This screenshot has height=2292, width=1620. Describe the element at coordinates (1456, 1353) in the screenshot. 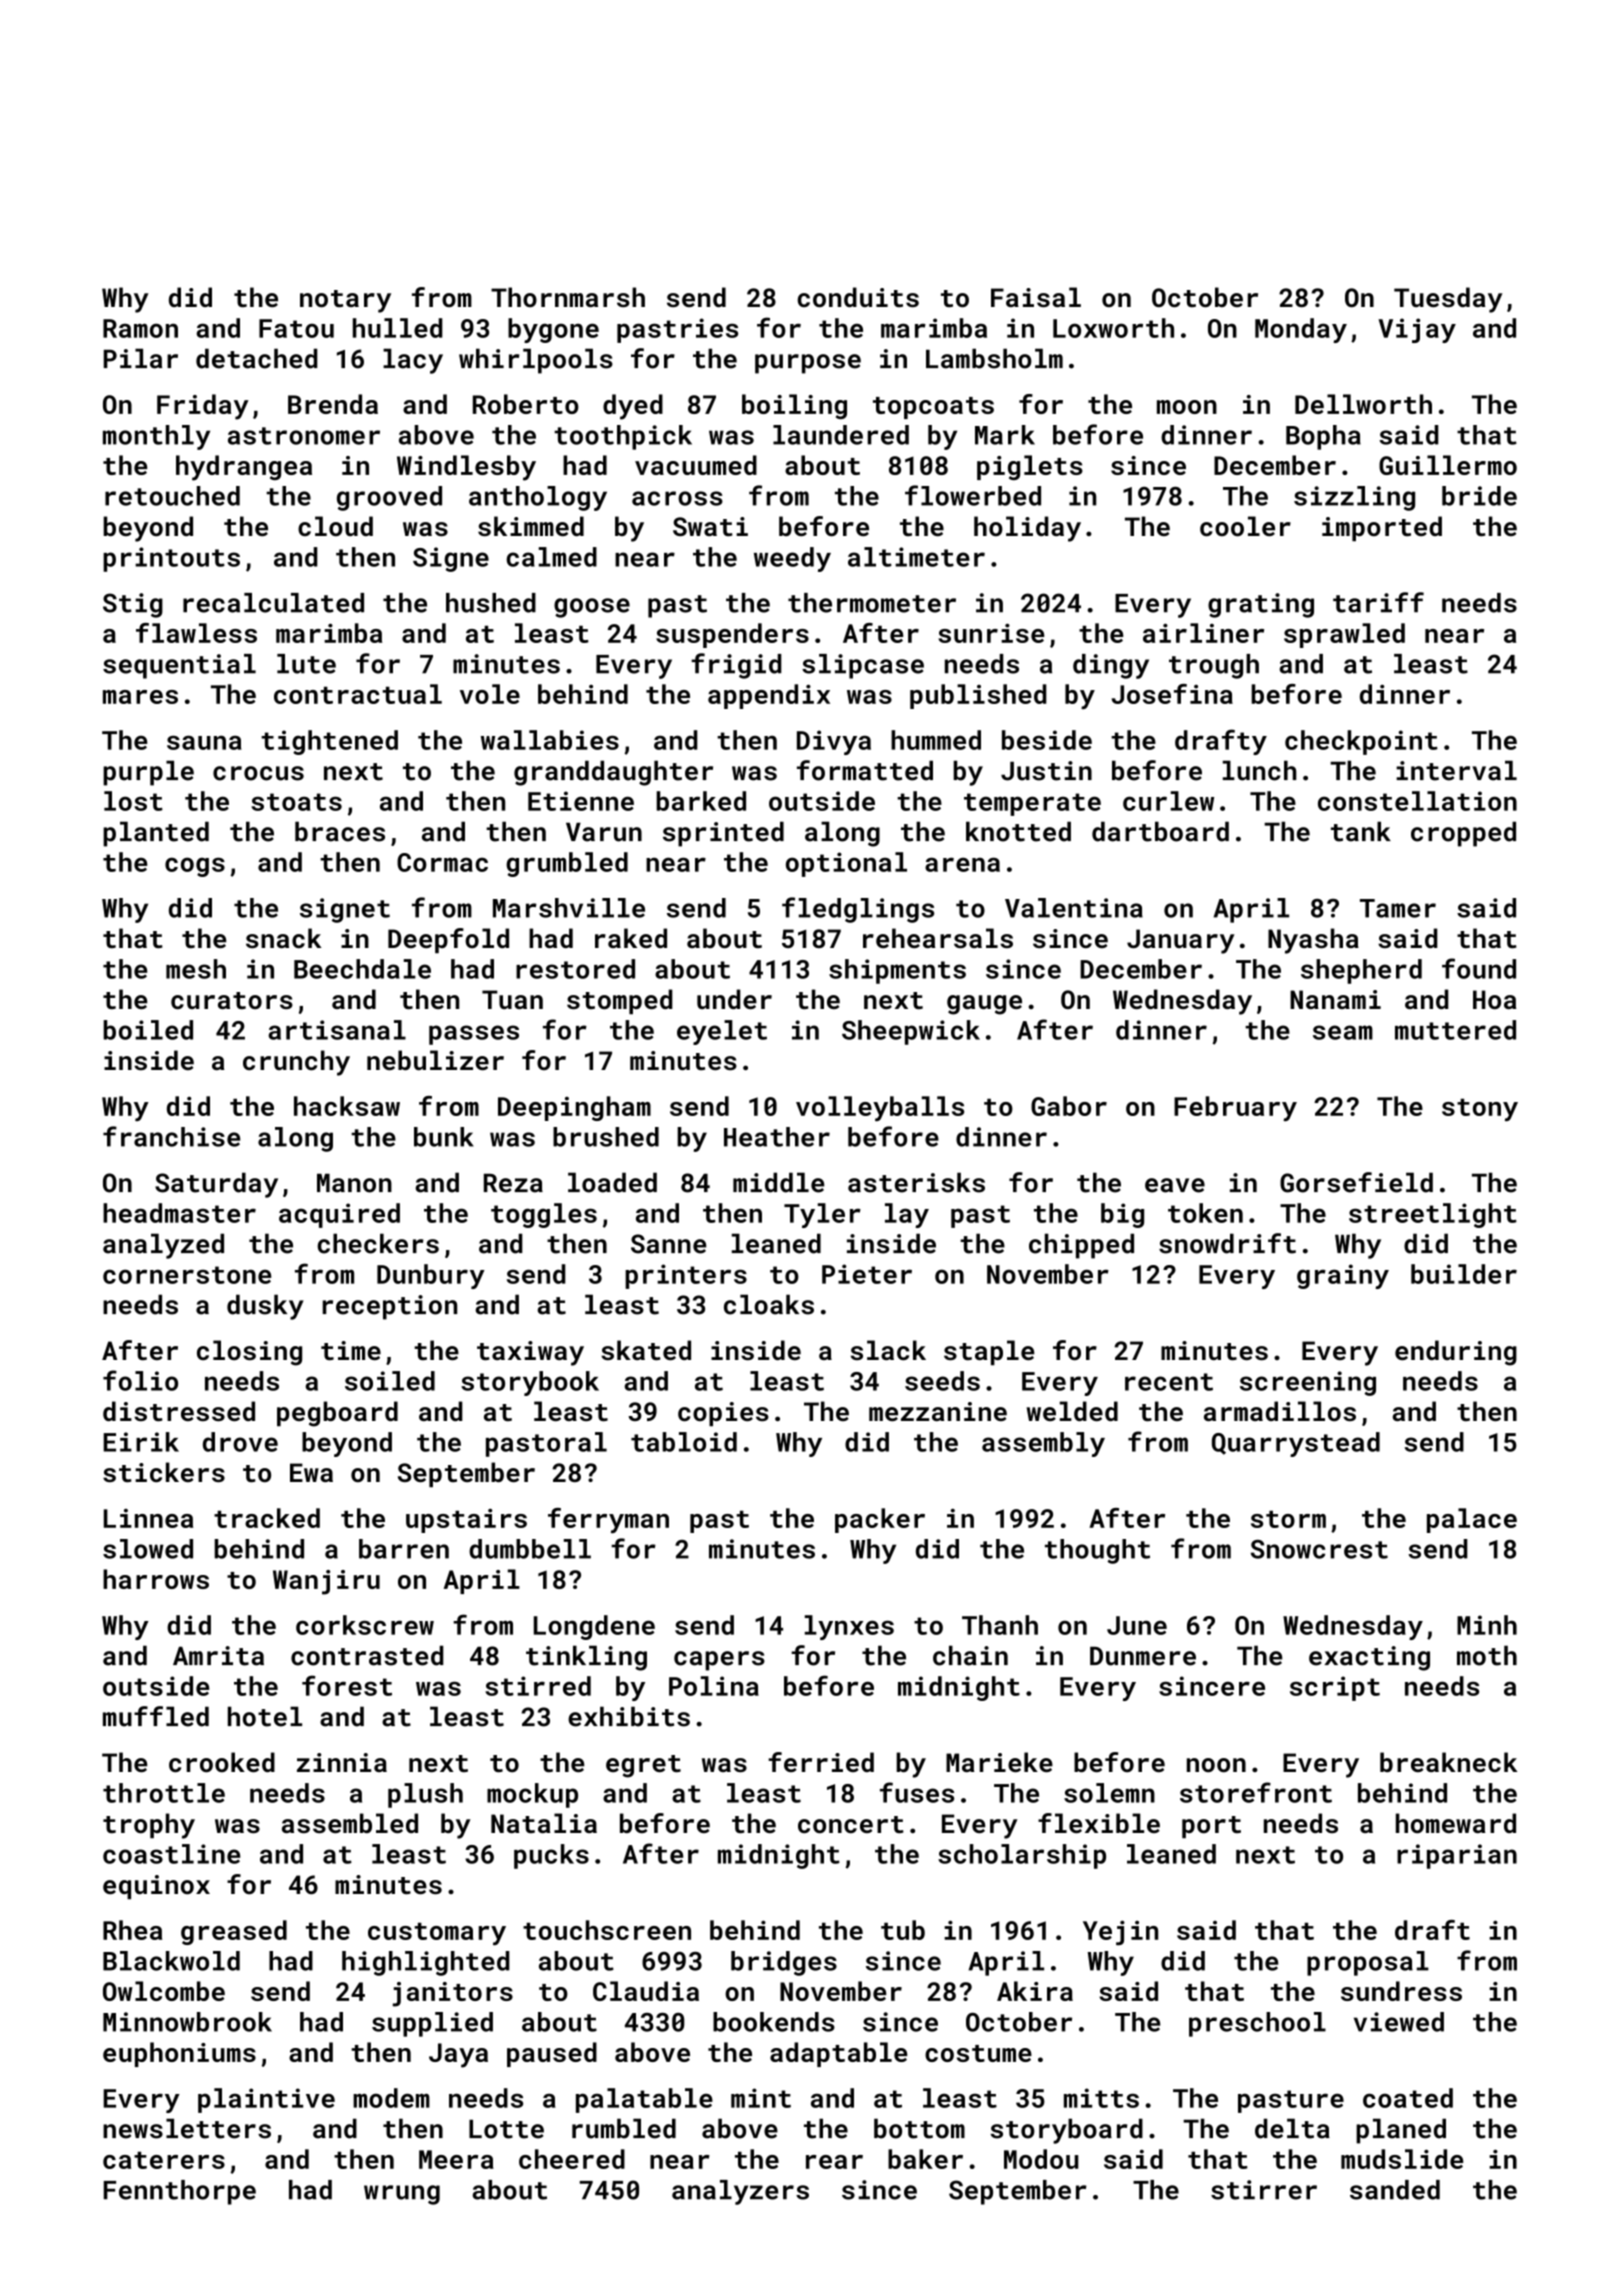

I see `enduring` at that location.
